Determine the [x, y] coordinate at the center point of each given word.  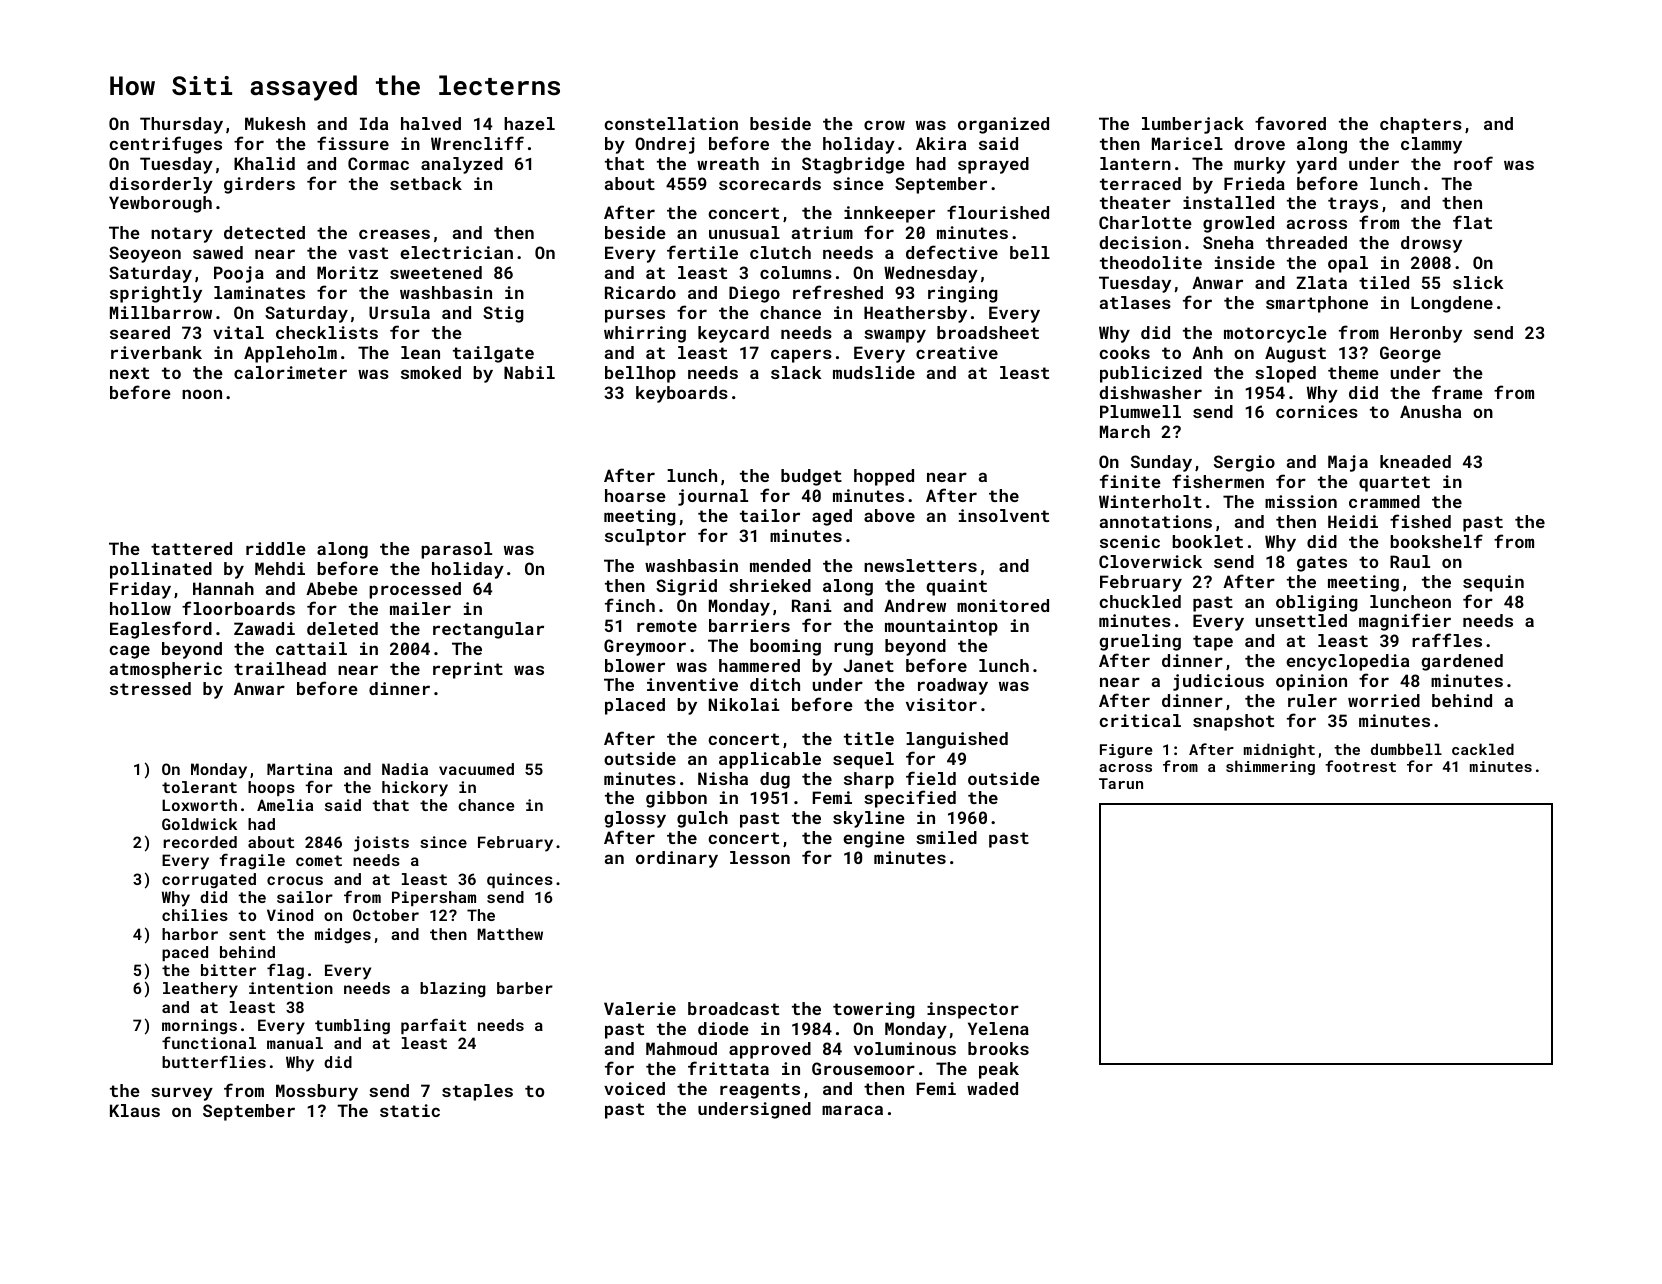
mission [1301, 501]
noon [202, 394]
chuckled [1140, 601]
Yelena [998, 1028]
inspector [973, 1010]
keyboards [682, 394]
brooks [998, 1048]
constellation [671, 123]
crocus [295, 880]
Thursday [181, 125]
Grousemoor [863, 1068]
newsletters [920, 565]
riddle [276, 548]
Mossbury [317, 1092]
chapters [1421, 125]
